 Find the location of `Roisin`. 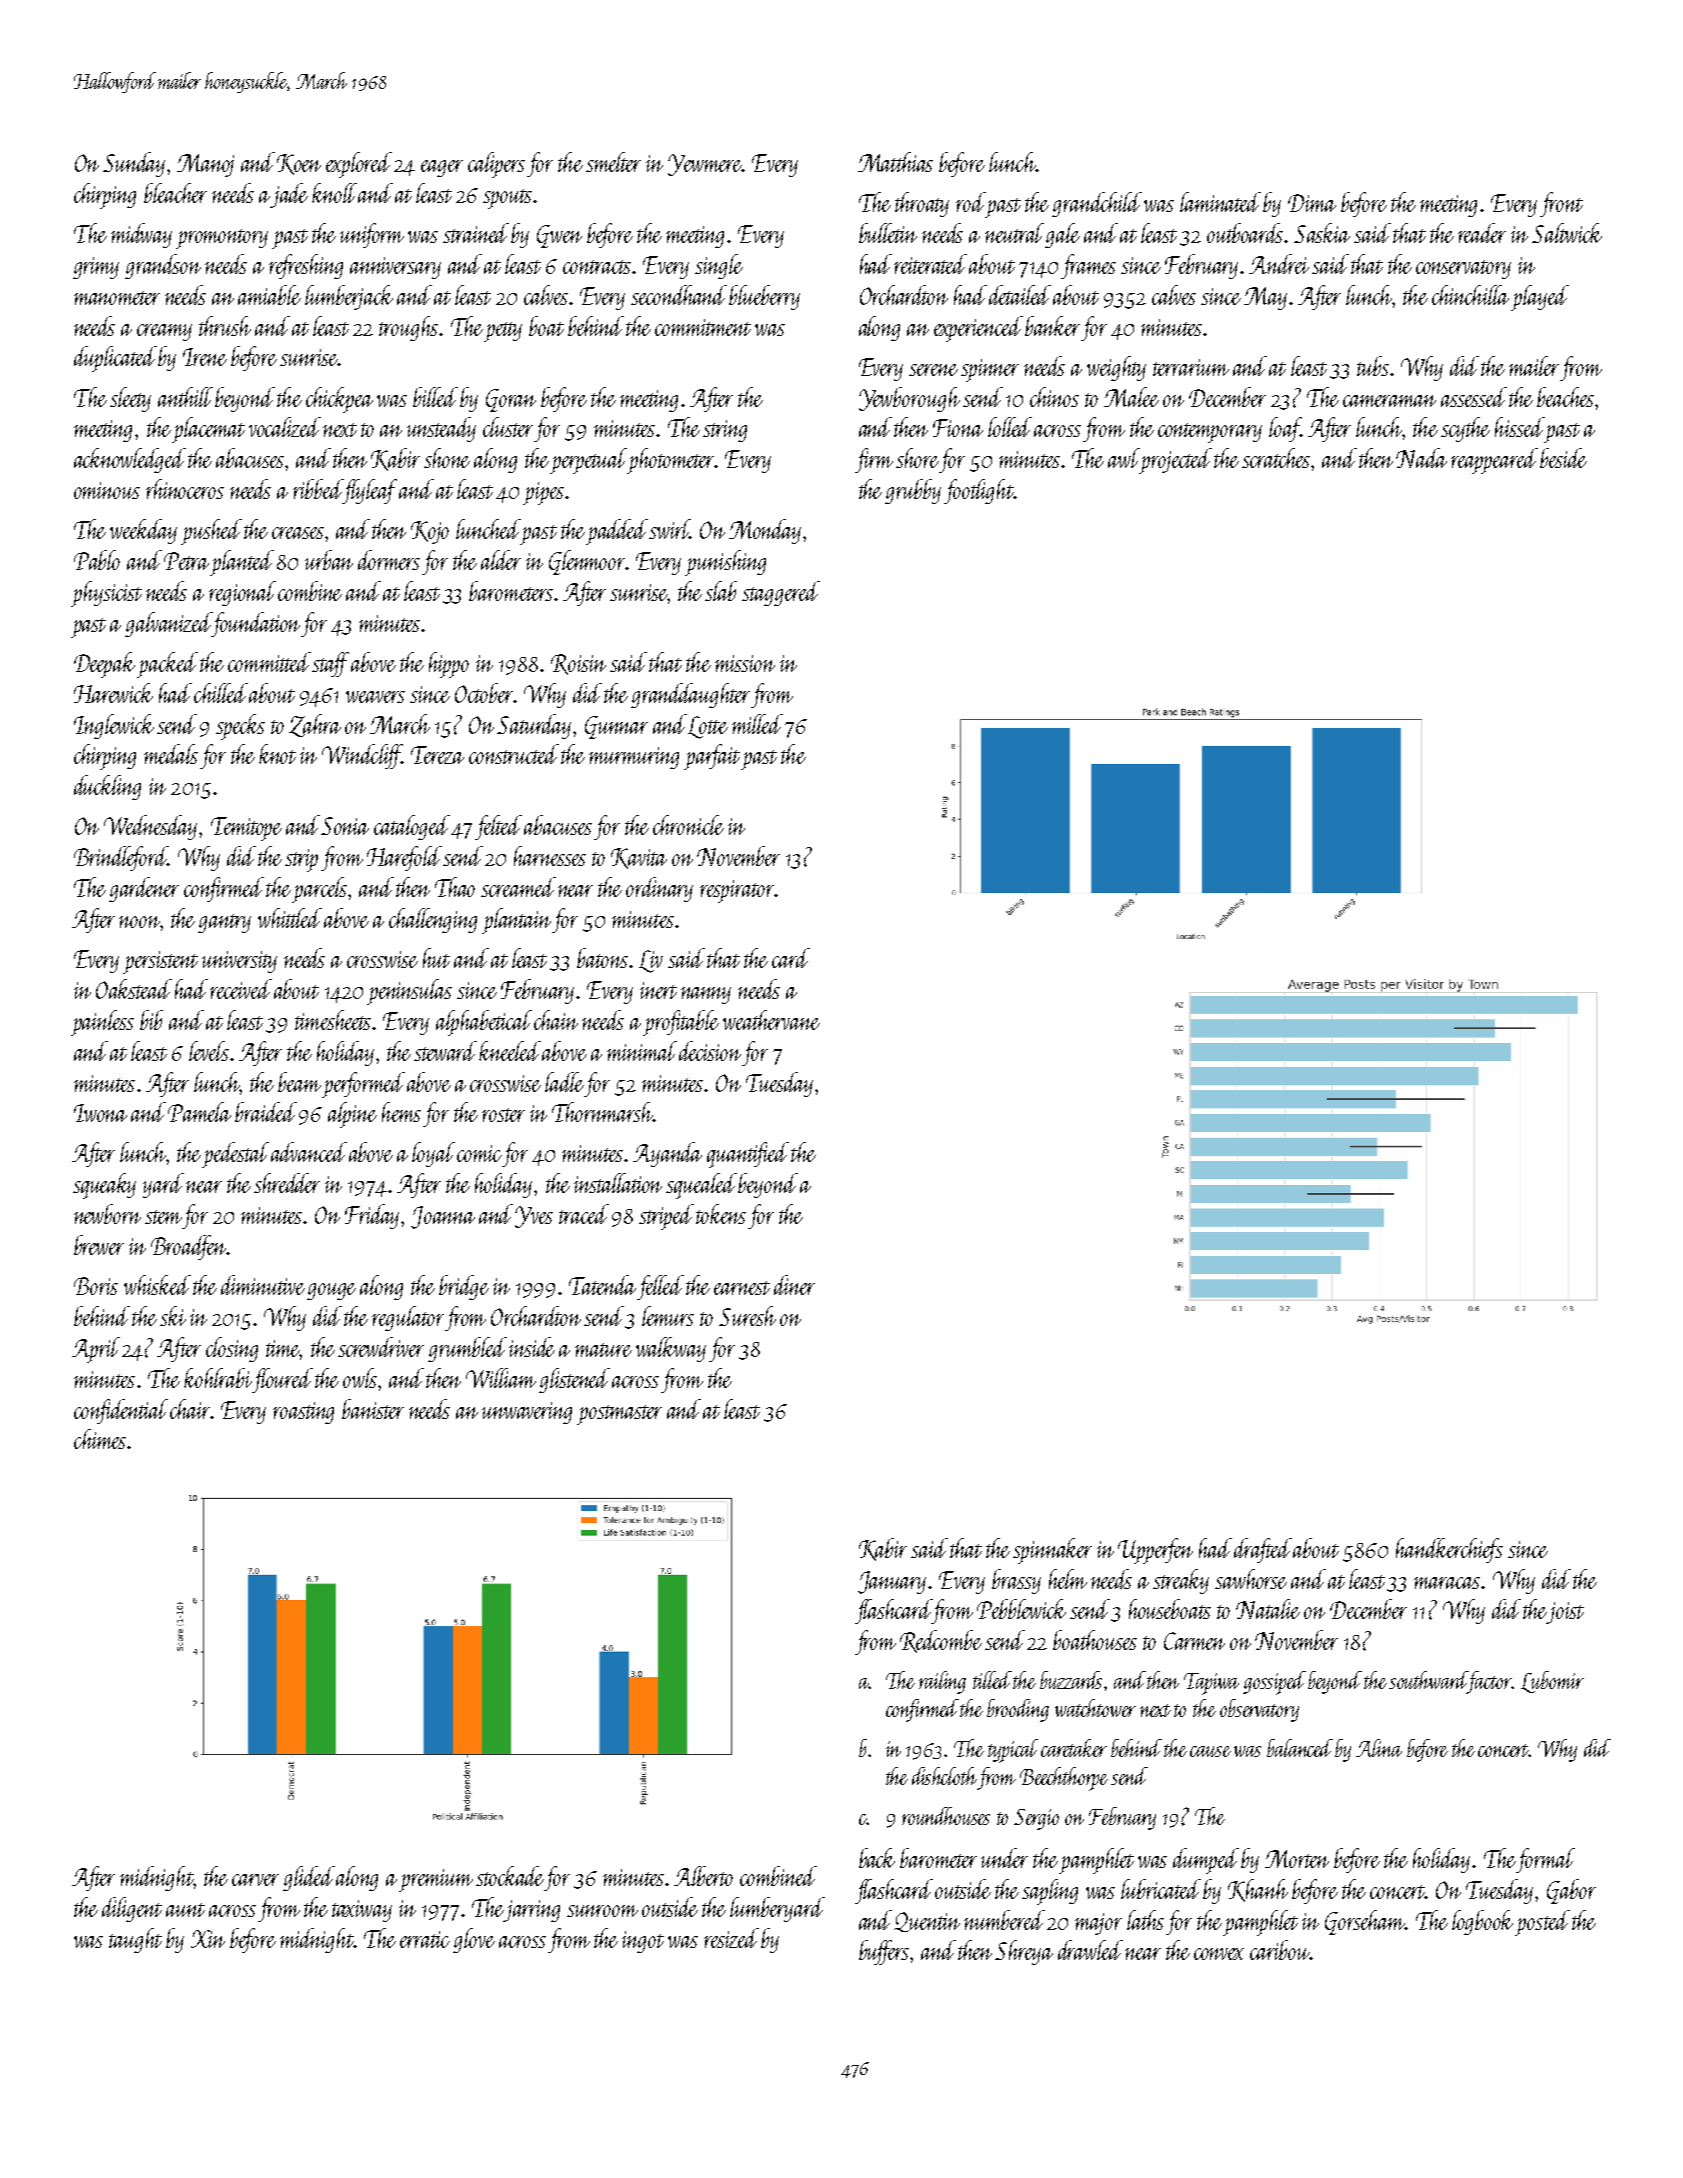

Roisin is located at coordinates (578, 664).
